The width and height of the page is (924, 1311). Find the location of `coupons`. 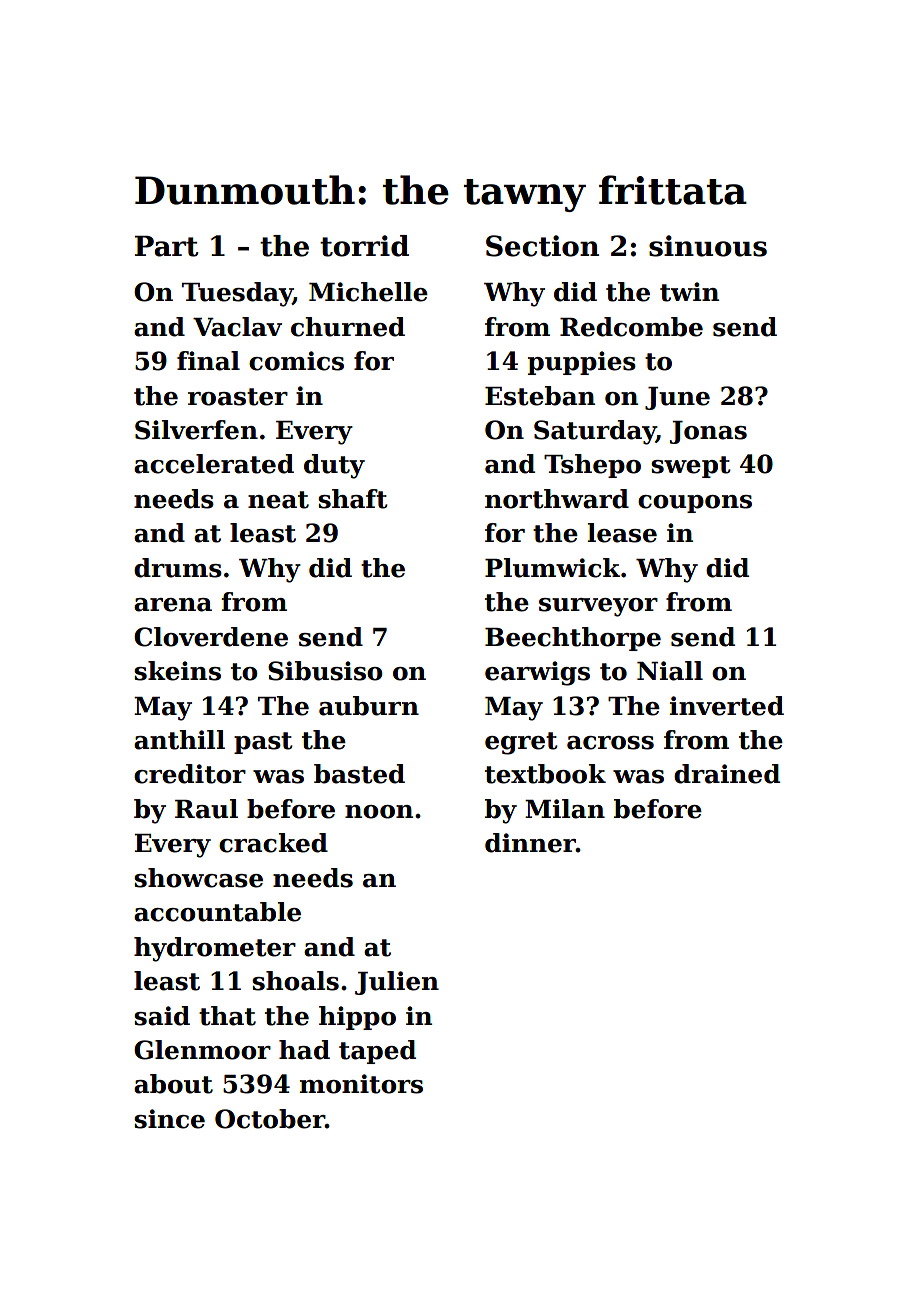

coupons is located at coordinates (695, 504).
